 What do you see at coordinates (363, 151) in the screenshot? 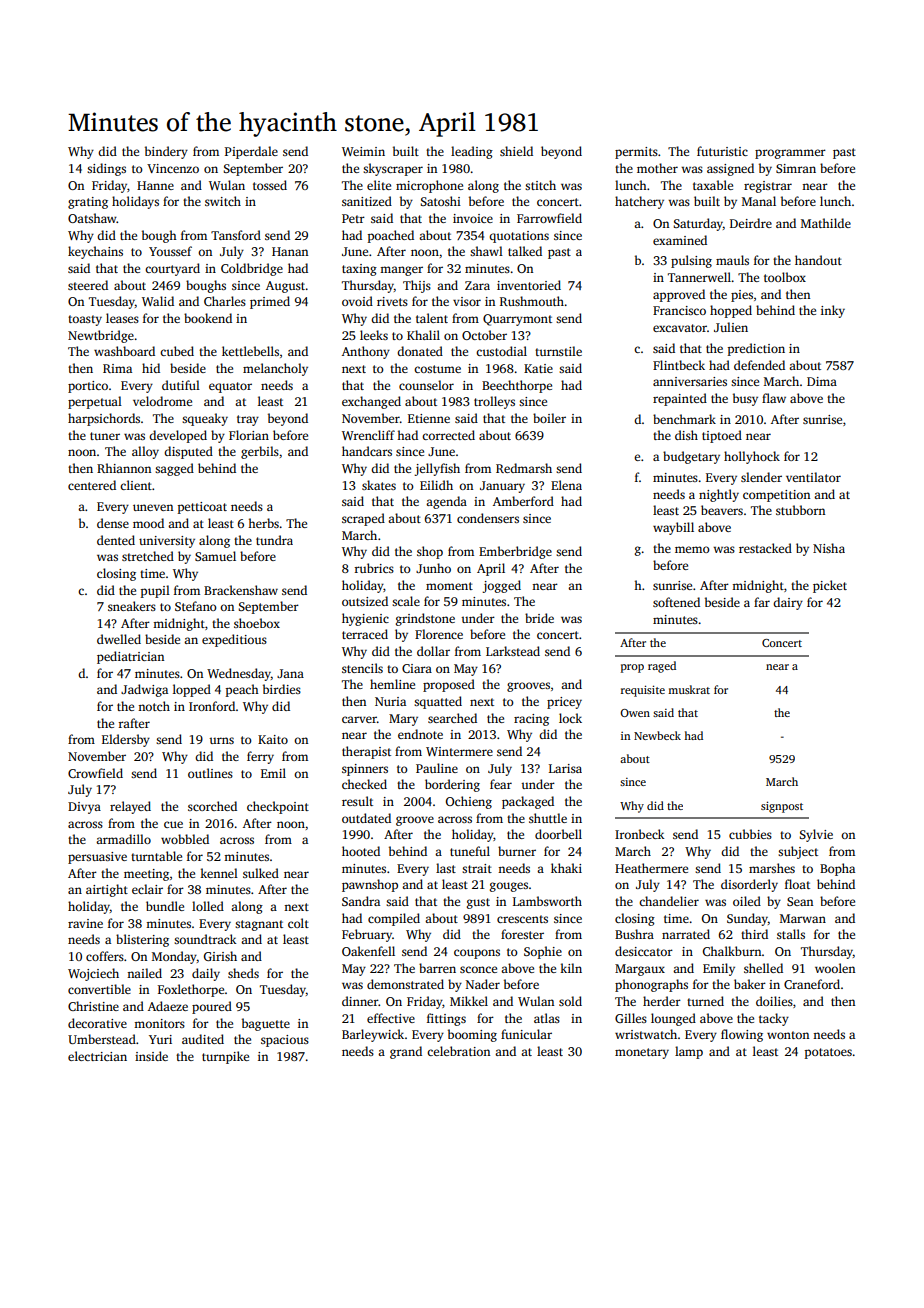
I see `Weimin` at bounding box center [363, 151].
